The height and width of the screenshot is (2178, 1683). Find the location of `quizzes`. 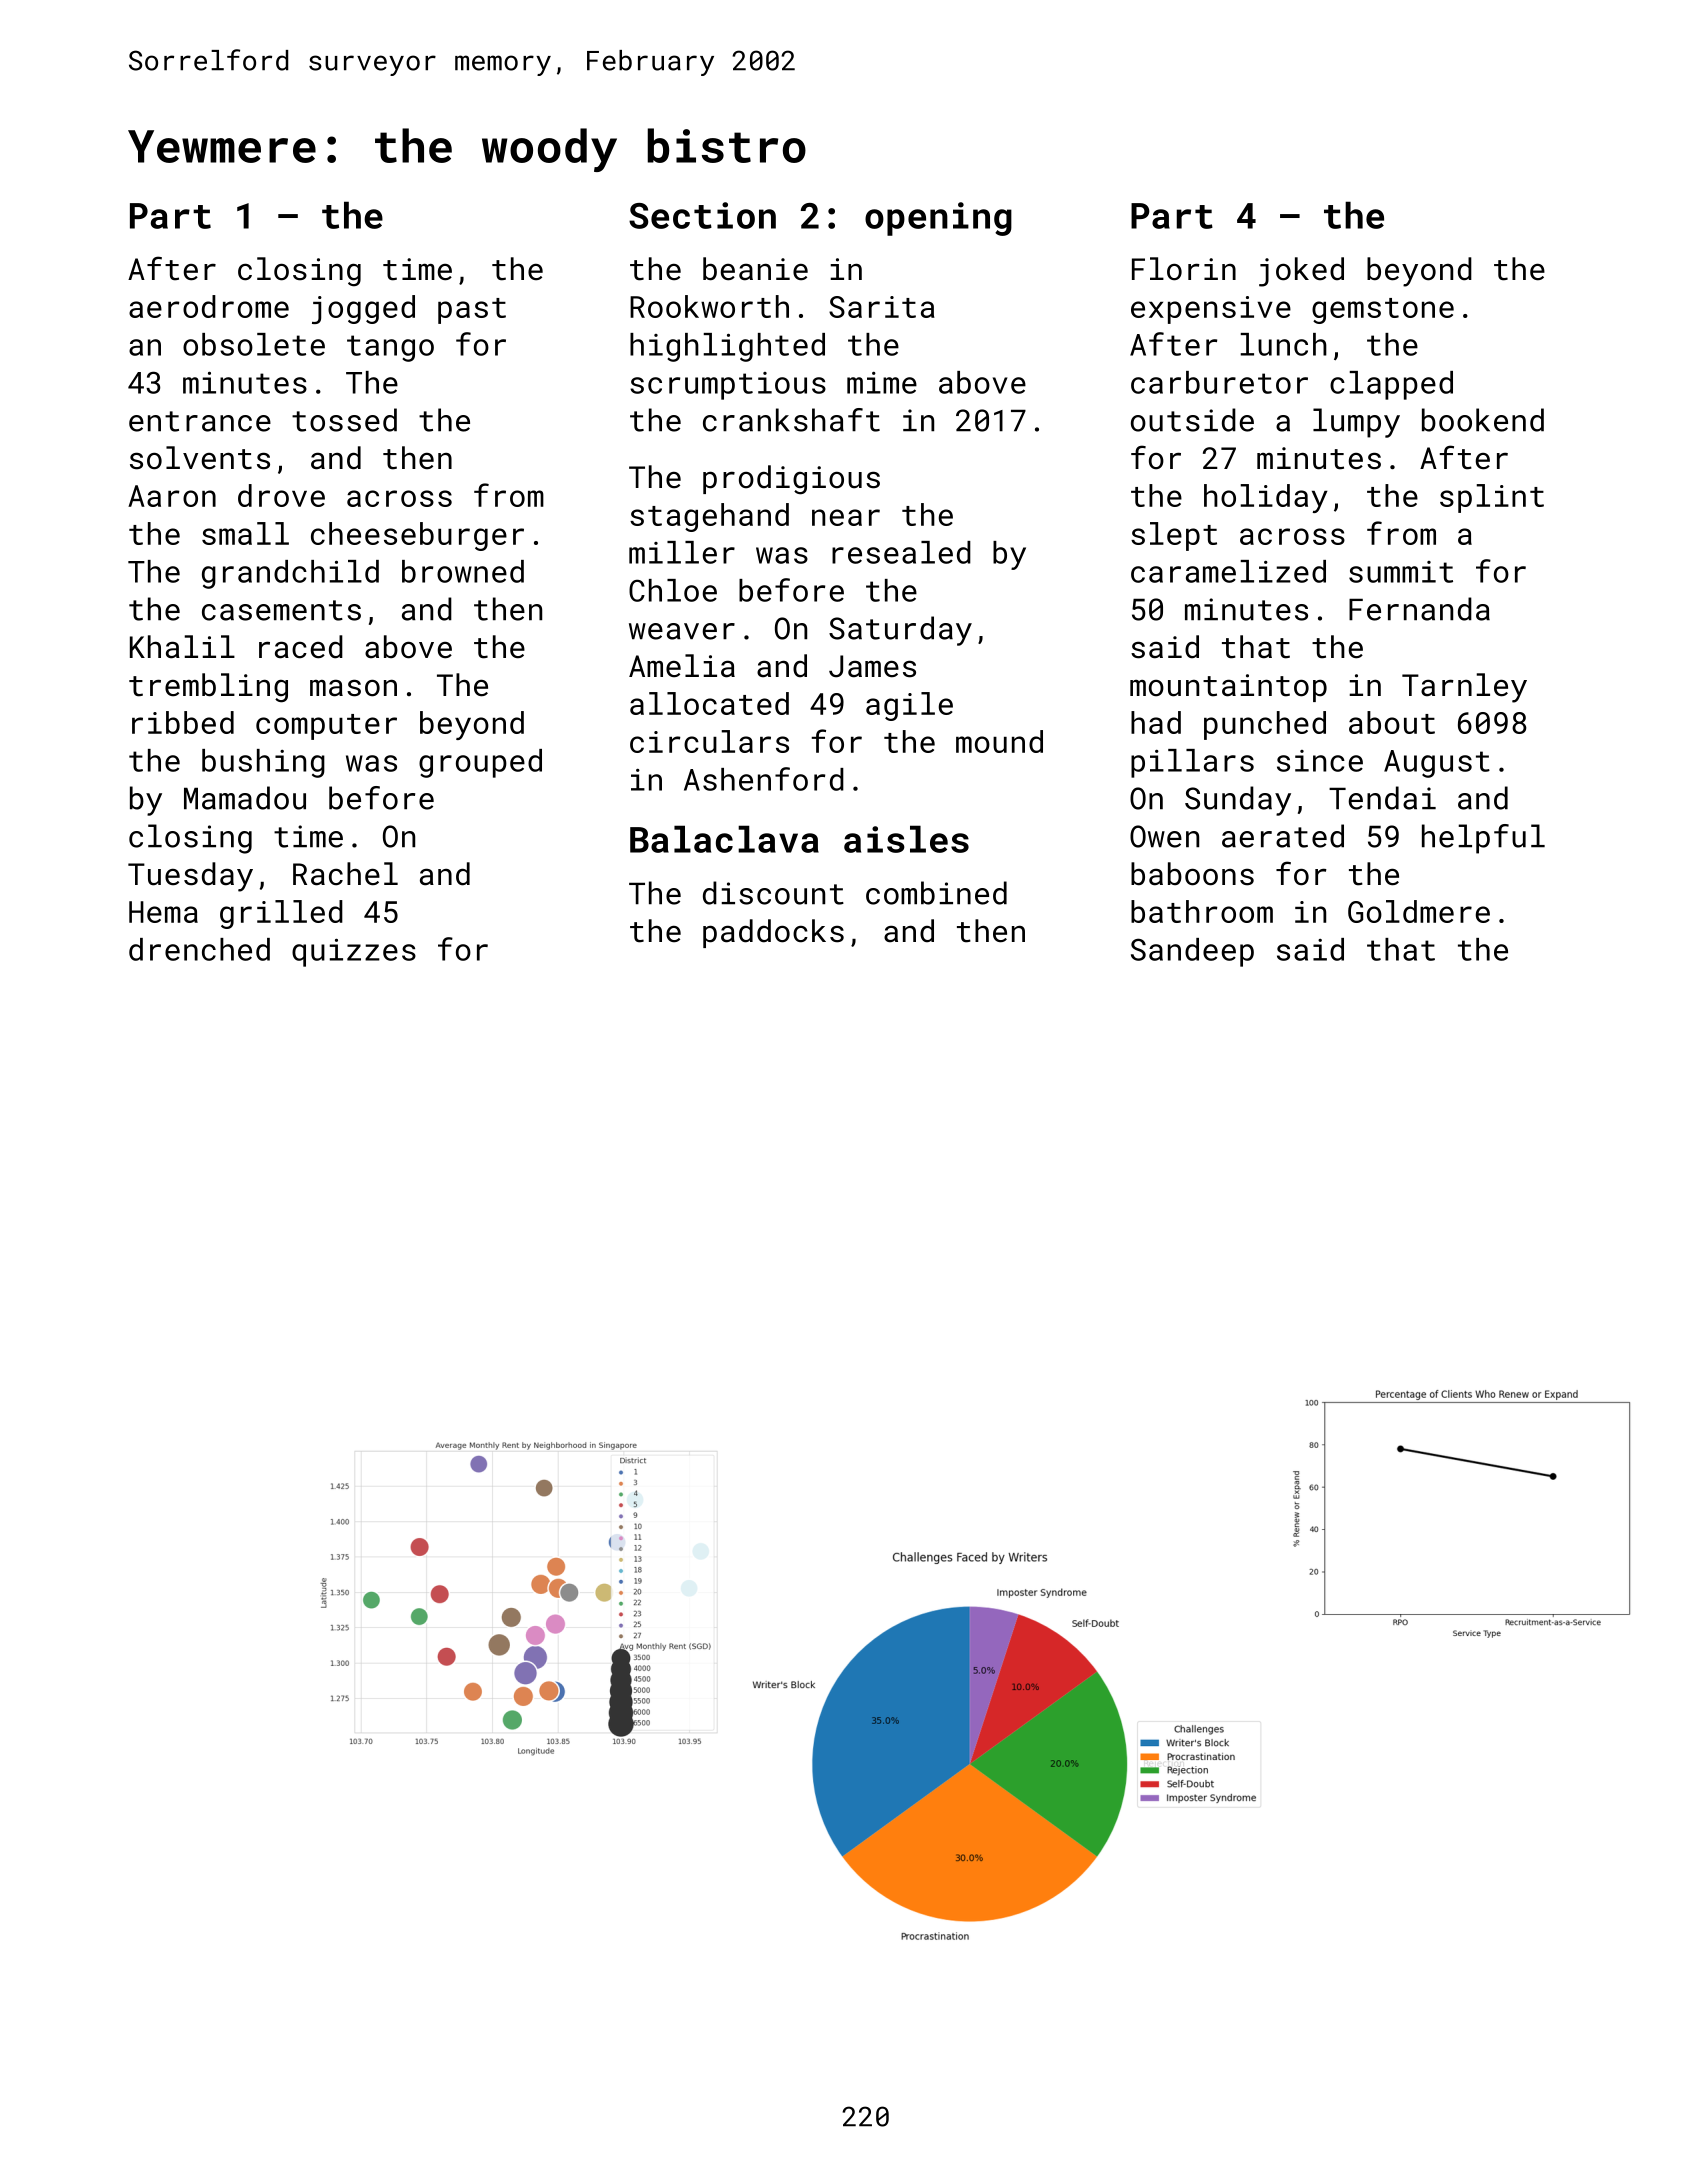

quizzes is located at coordinates (354, 953).
